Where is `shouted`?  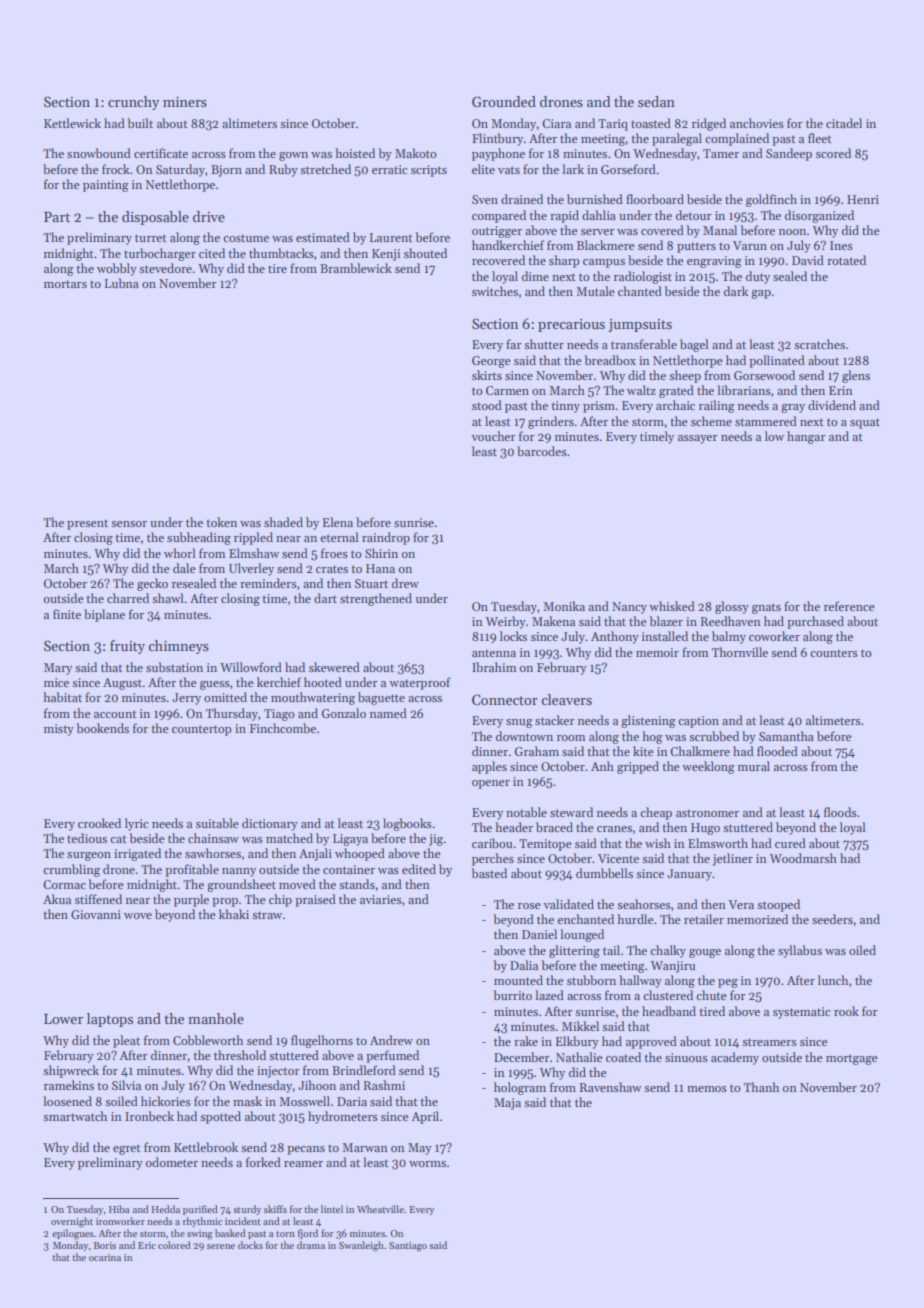 shouted is located at coordinates (425, 253).
